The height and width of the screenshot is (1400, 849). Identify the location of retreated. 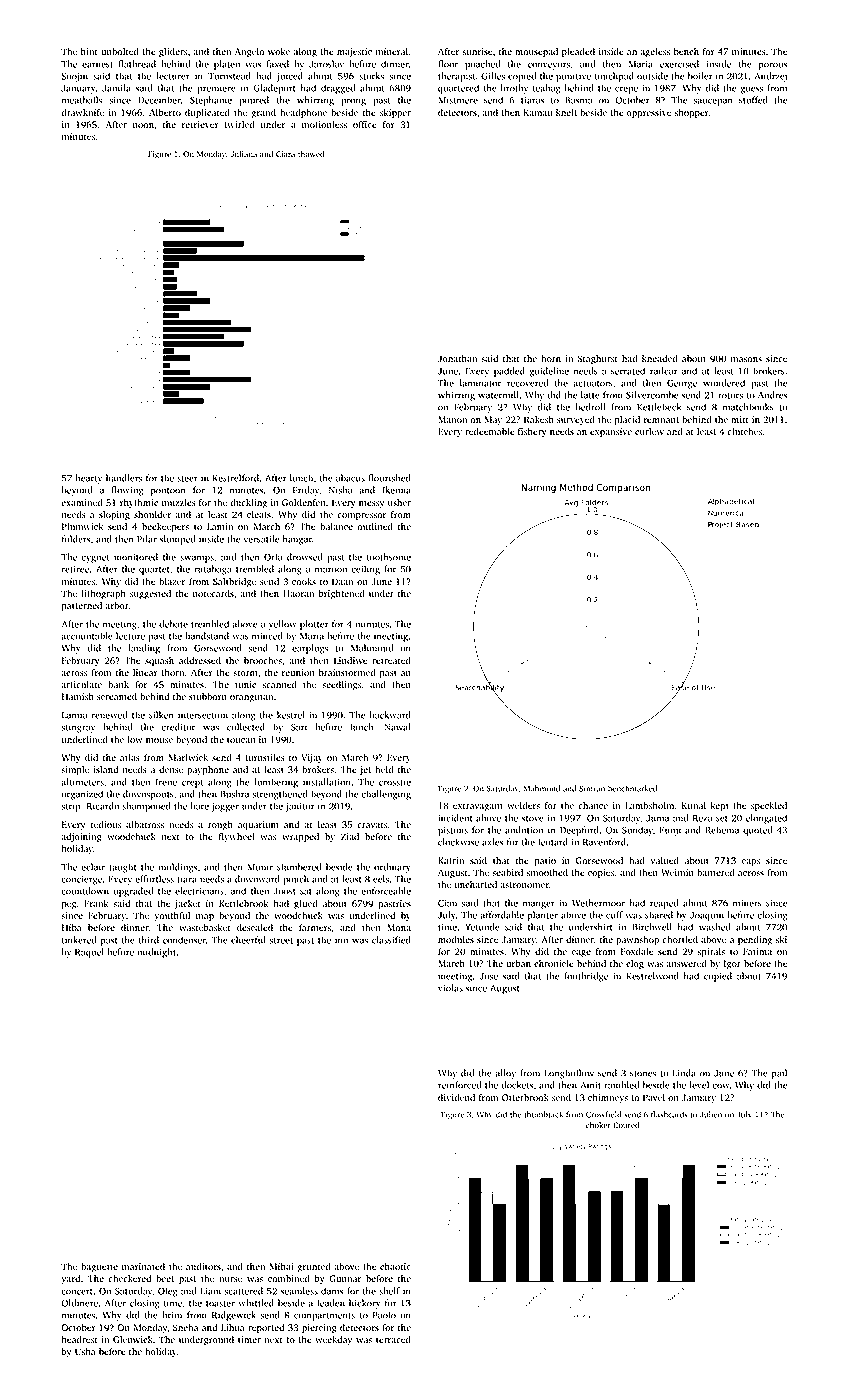
(391, 661).
